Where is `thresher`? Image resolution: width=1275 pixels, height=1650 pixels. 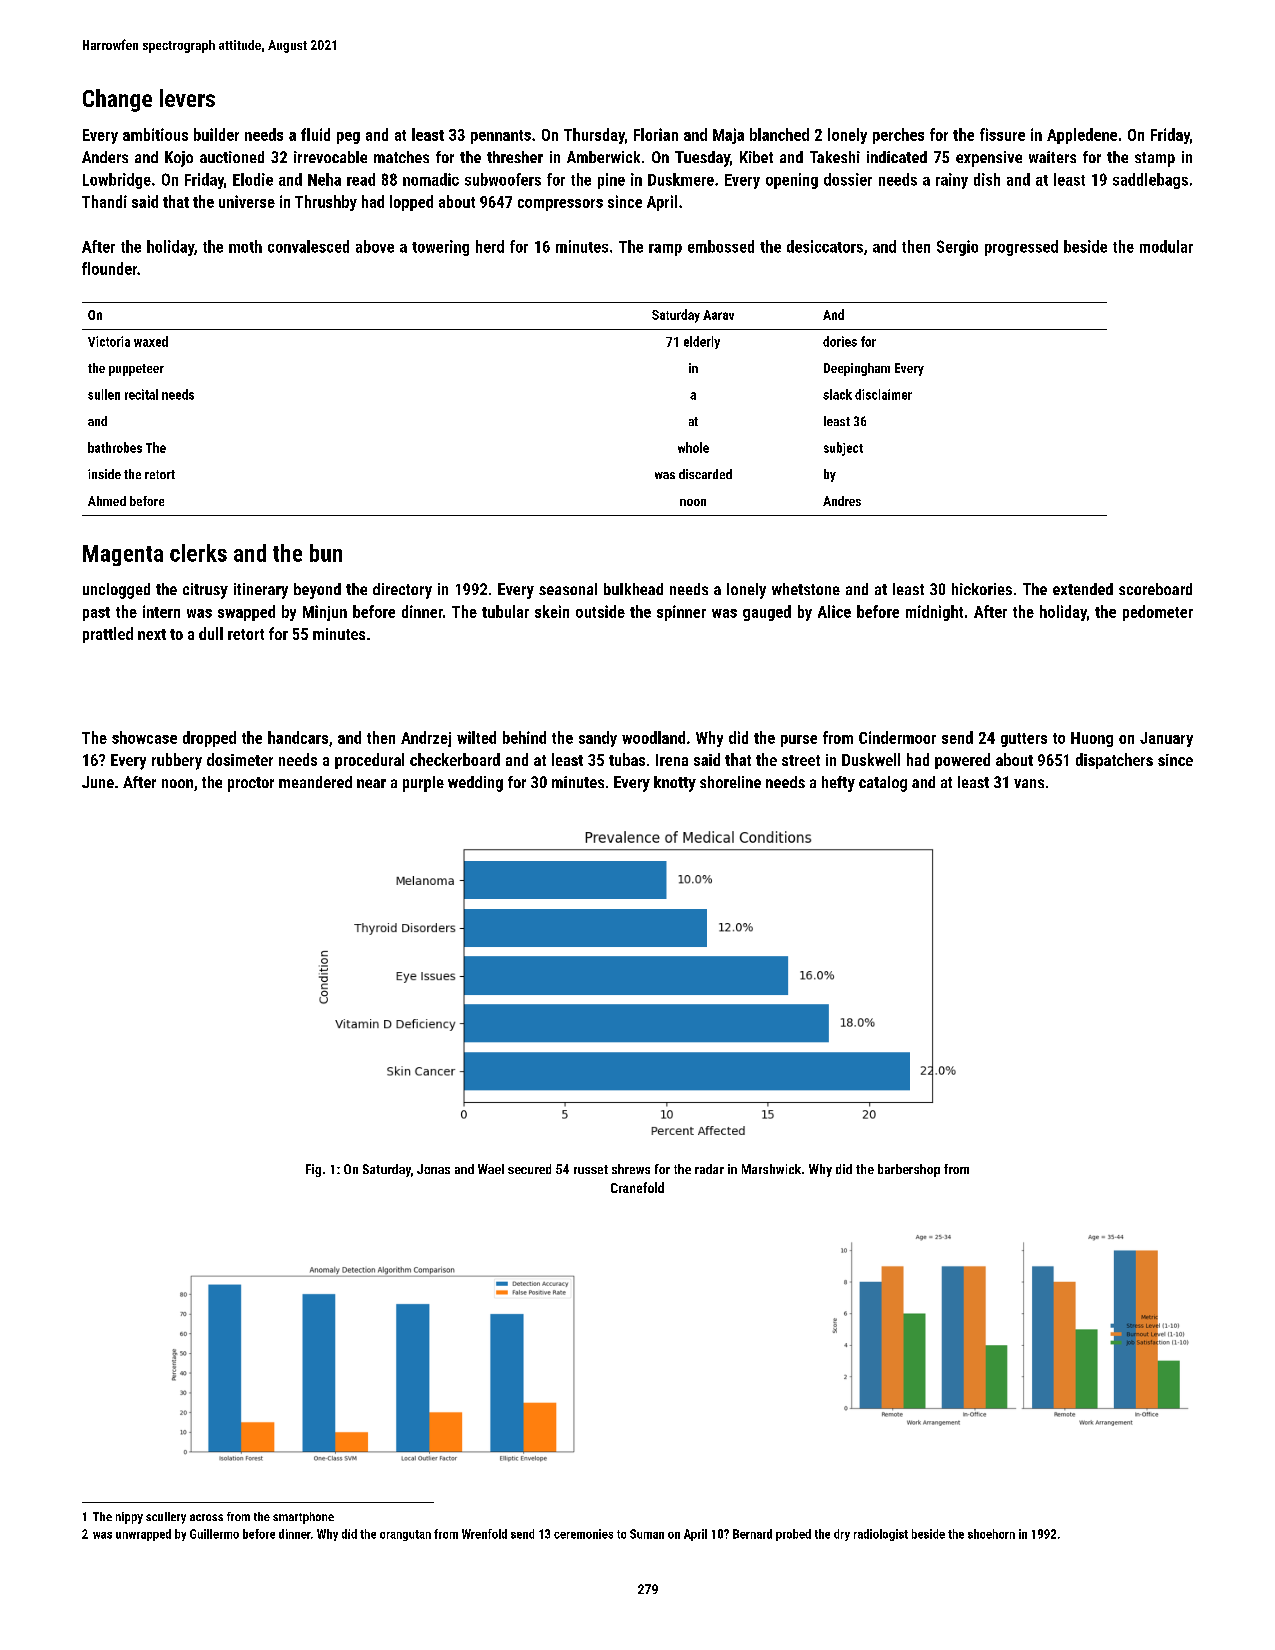 thresher is located at coordinates (515, 157).
